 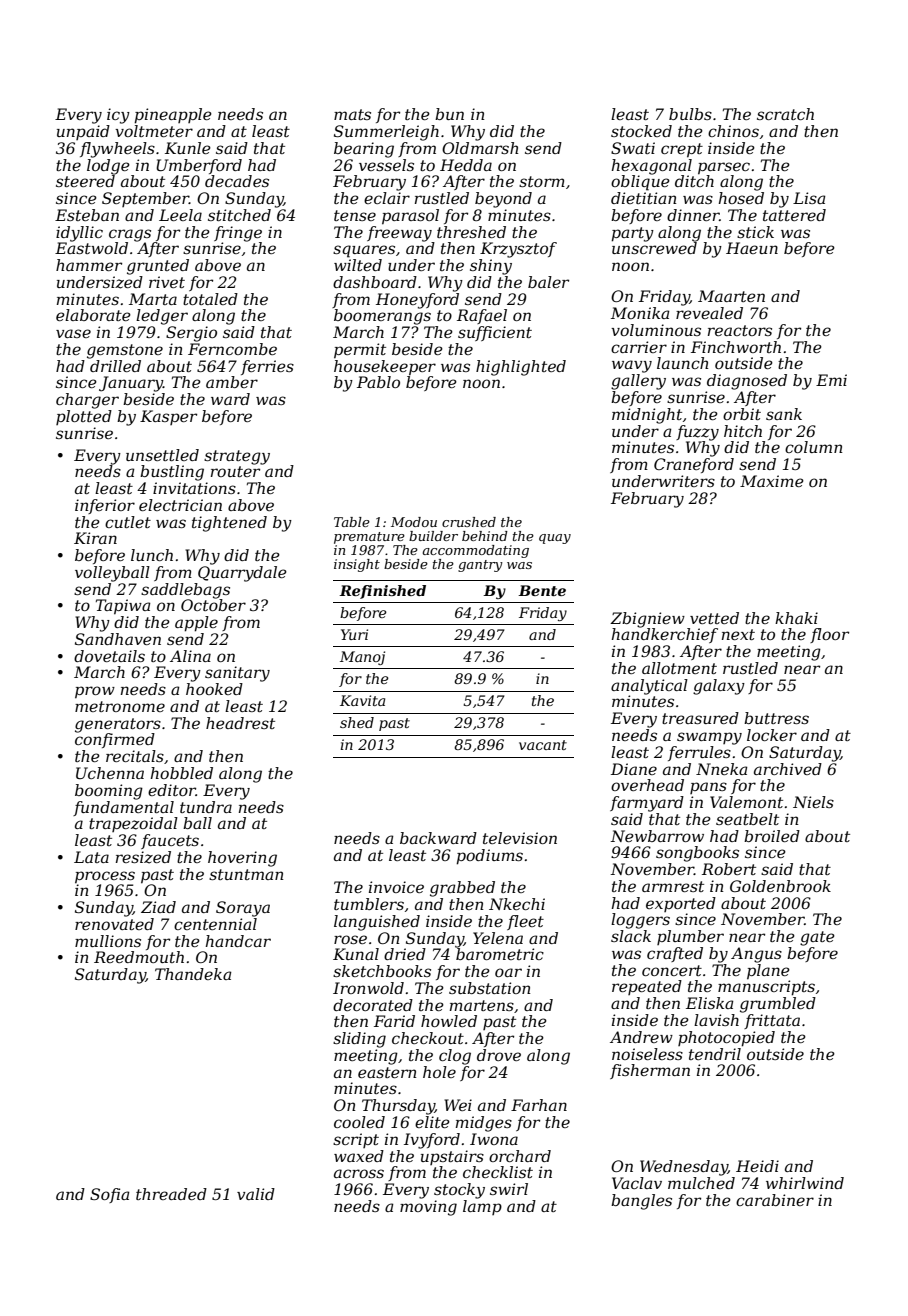 I want to click on Sofia, so click(x=109, y=1195).
